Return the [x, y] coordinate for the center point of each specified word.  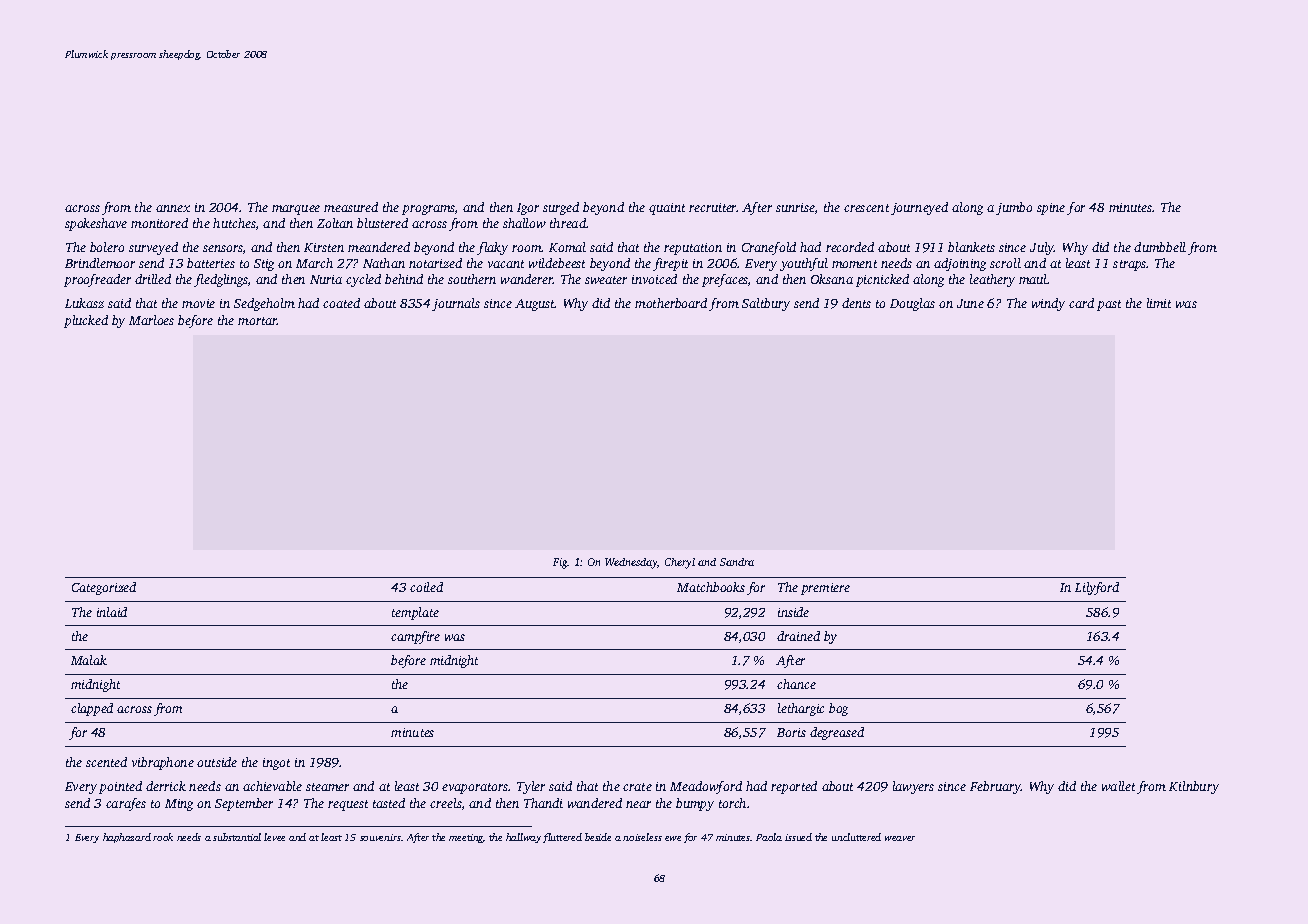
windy [1048, 304]
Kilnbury [1194, 787]
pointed [120, 787]
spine [1051, 209]
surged [561, 208]
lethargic [801, 709]
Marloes [151, 320]
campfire [415, 637]
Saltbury [766, 304]
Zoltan [335, 223]
